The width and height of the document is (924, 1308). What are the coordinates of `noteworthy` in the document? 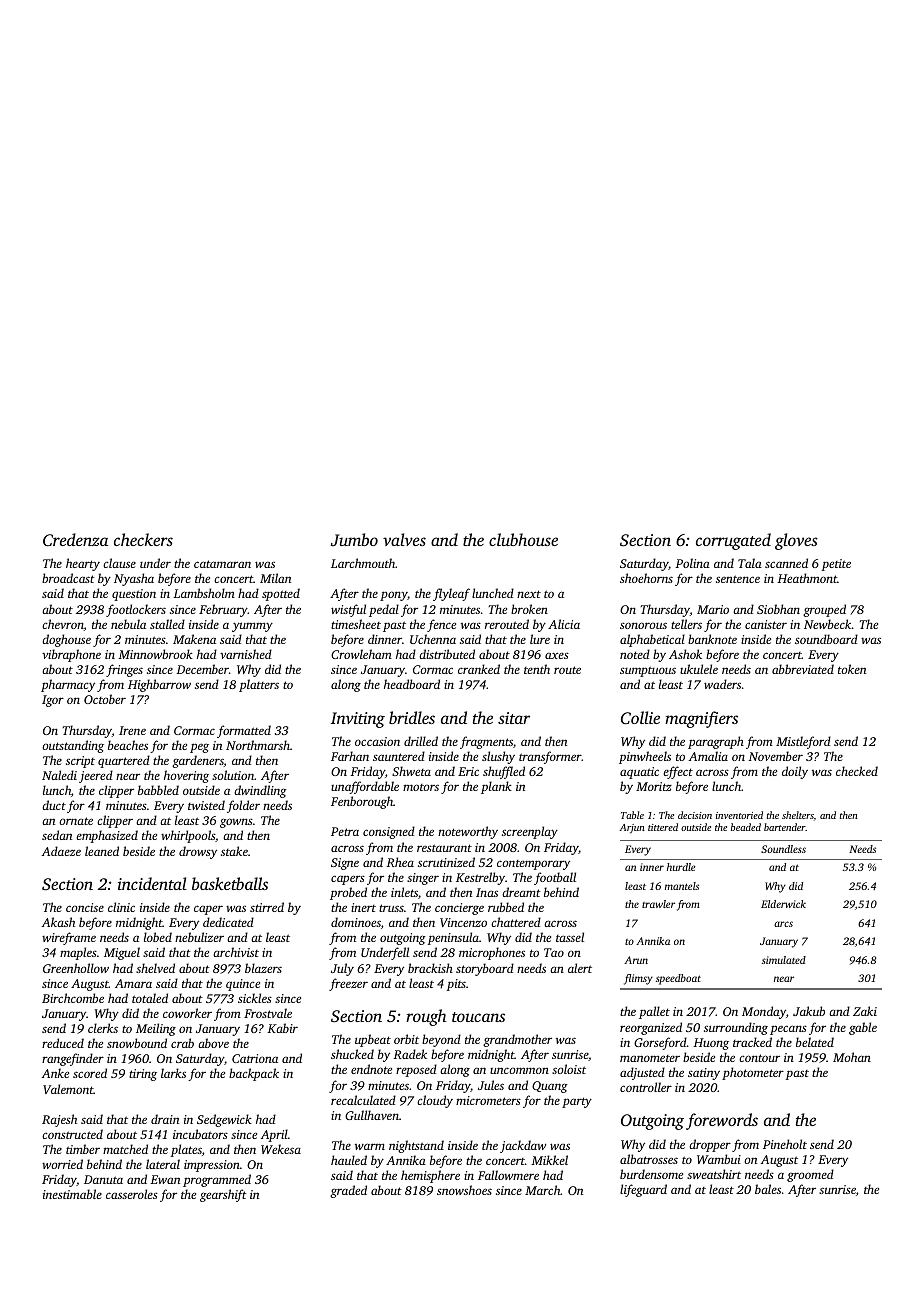 It's located at (468, 832).
